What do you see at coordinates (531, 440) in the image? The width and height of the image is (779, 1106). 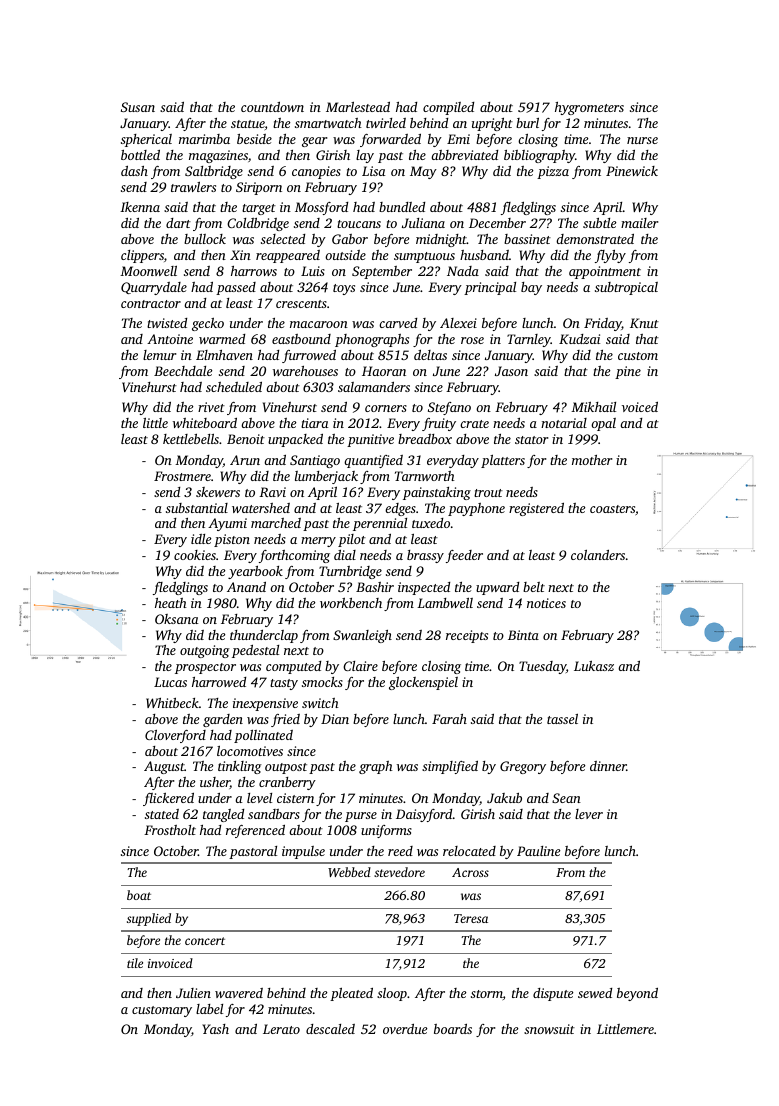 I see `stator` at bounding box center [531, 440].
